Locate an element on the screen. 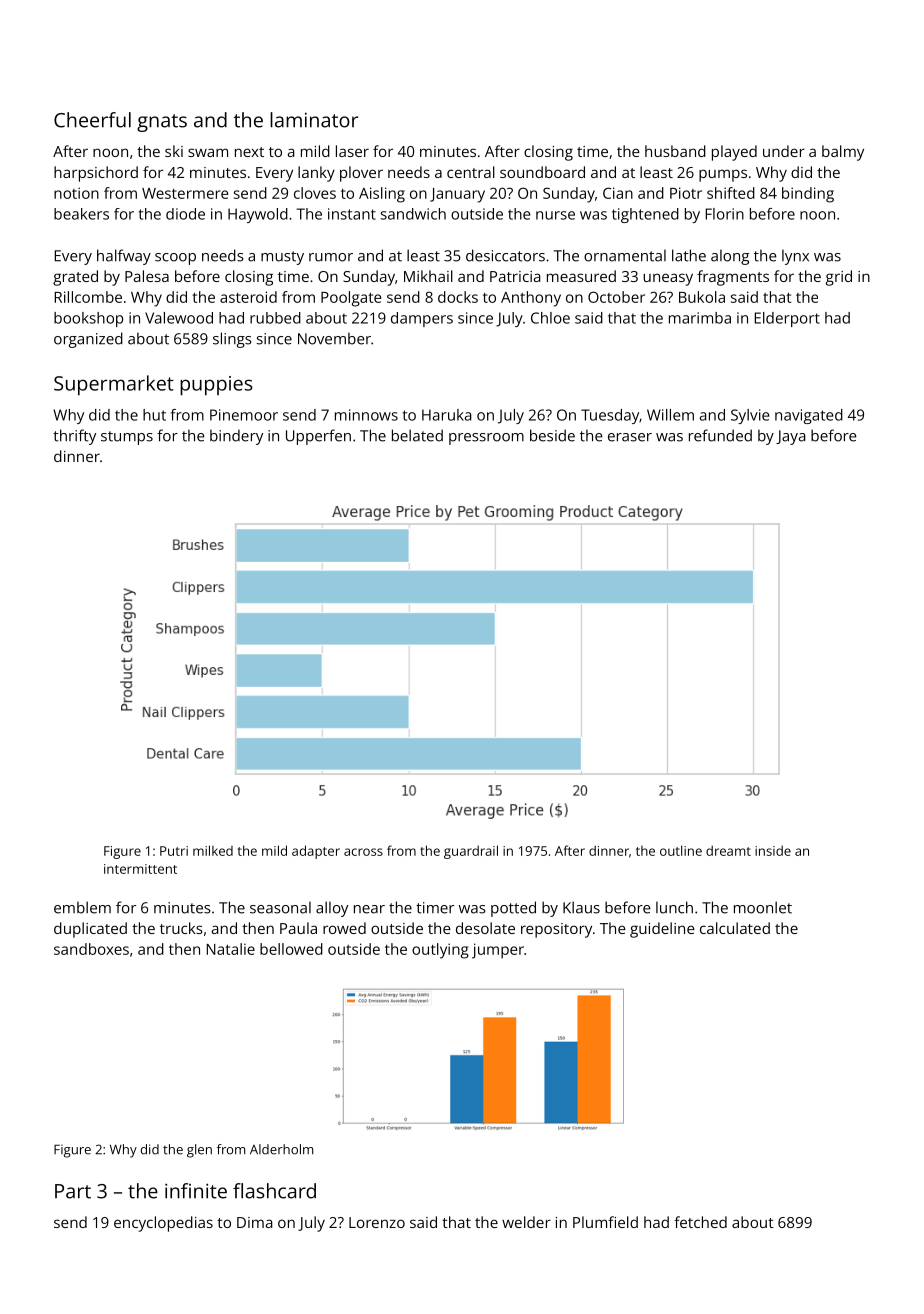  fetched is located at coordinates (700, 1222).
